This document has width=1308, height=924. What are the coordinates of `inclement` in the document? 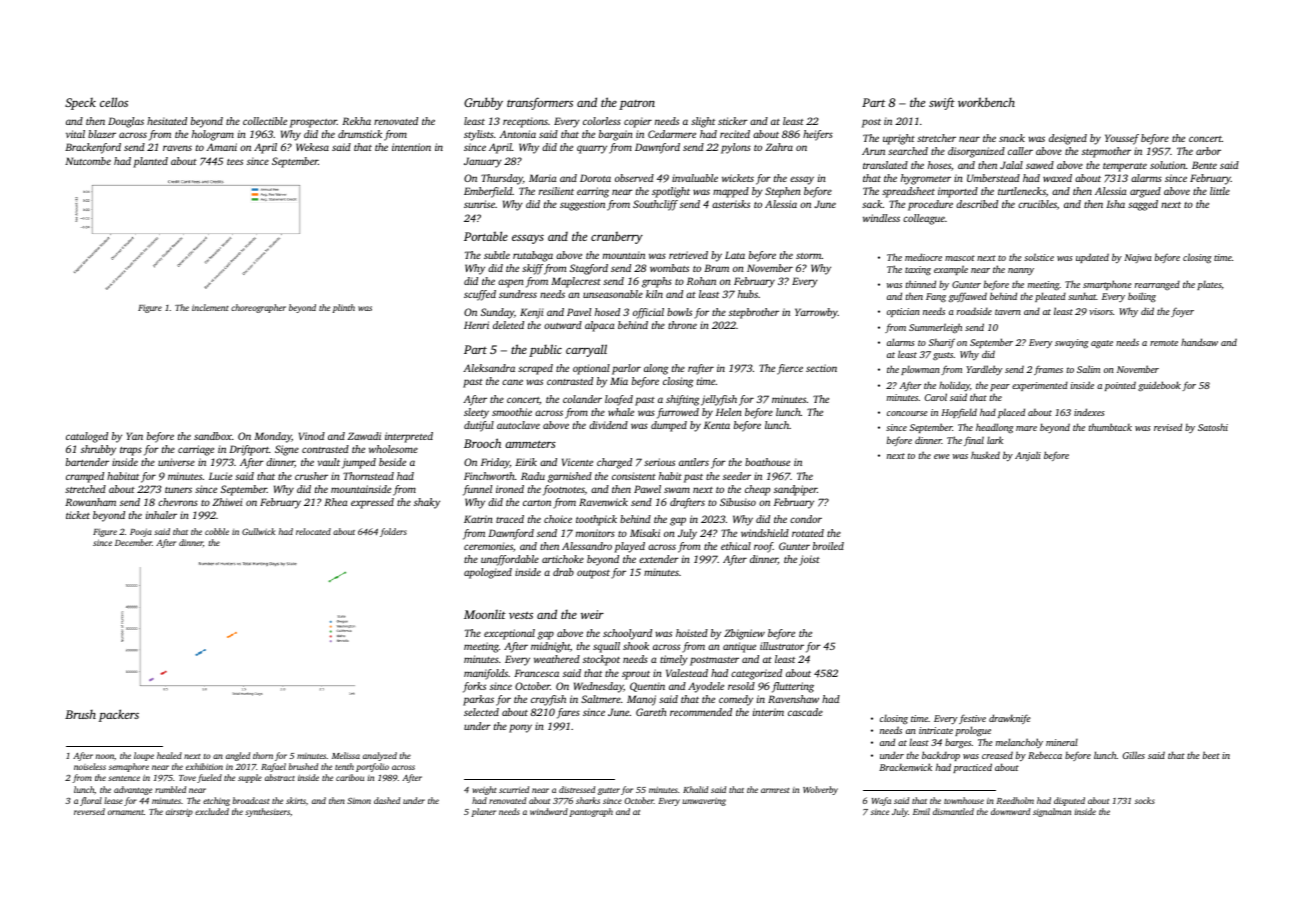 It's located at (210, 307).
